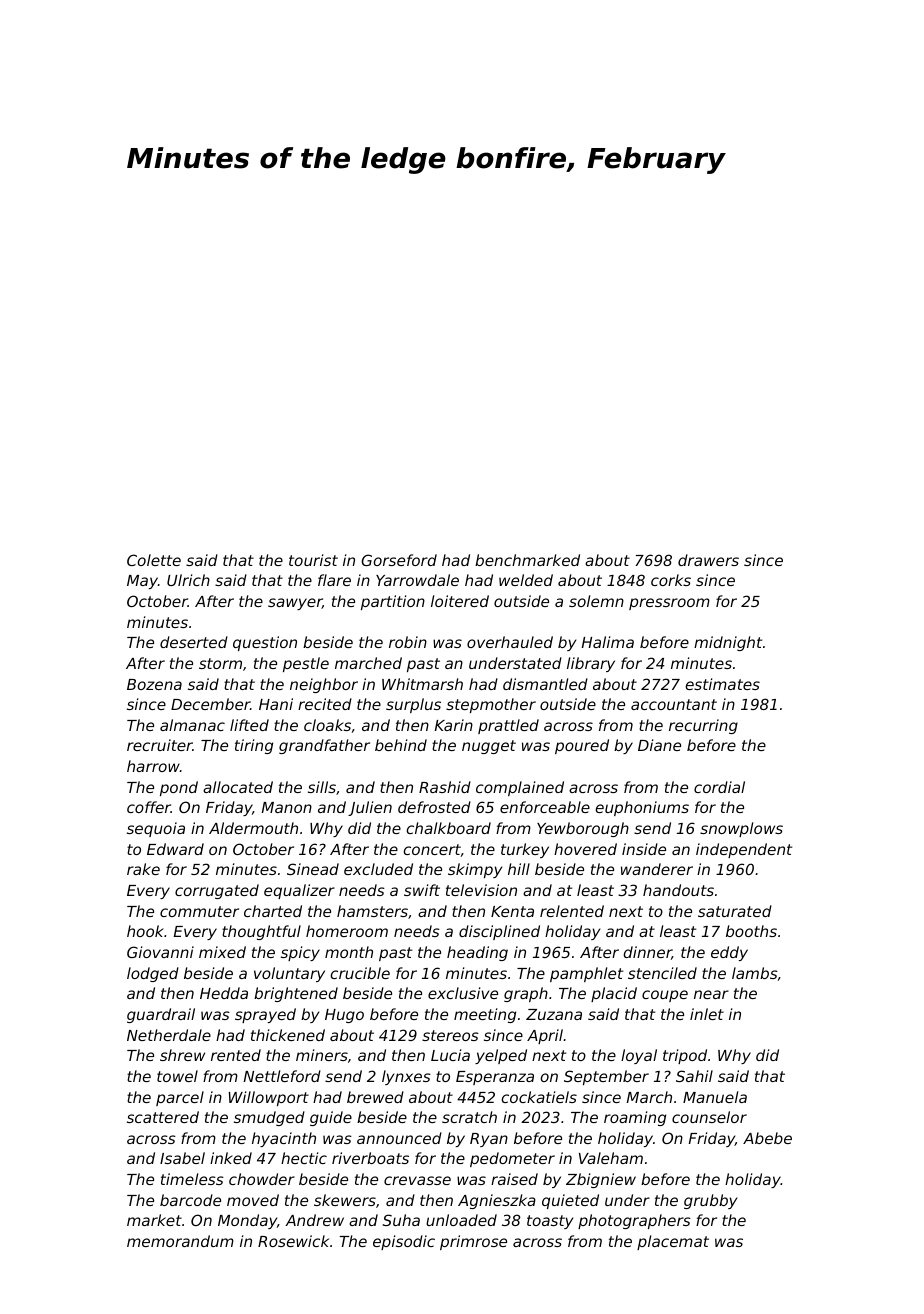 The image size is (924, 1314). I want to click on scratch, so click(469, 1117).
